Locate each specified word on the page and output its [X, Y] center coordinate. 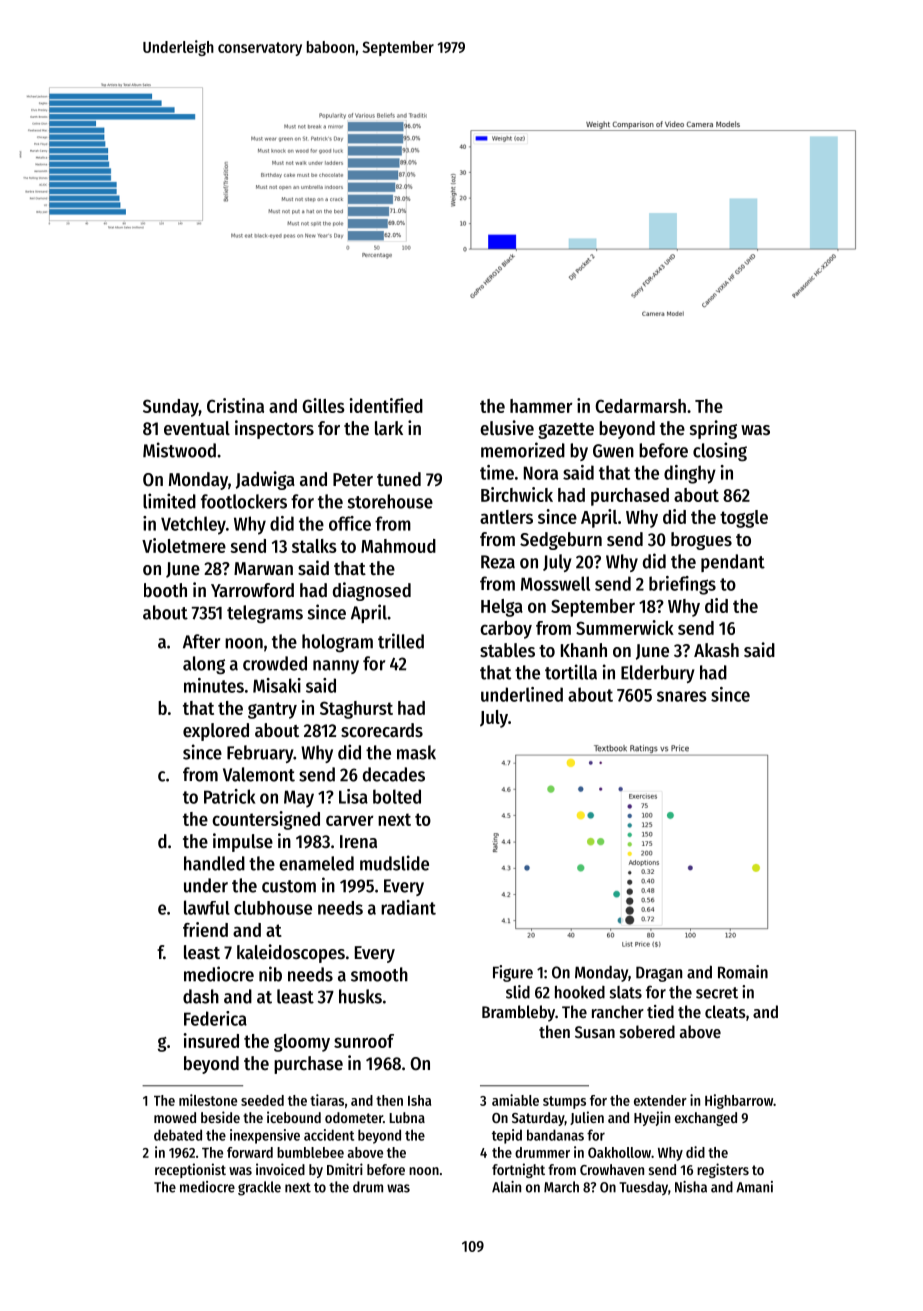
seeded [262, 1100]
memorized [523, 450]
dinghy [690, 474]
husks [360, 996]
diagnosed [372, 591]
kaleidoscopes [291, 953]
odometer [354, 1117]
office [350, 523]
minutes [214, 685]
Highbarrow [739, 1101]
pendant [733, 563]
